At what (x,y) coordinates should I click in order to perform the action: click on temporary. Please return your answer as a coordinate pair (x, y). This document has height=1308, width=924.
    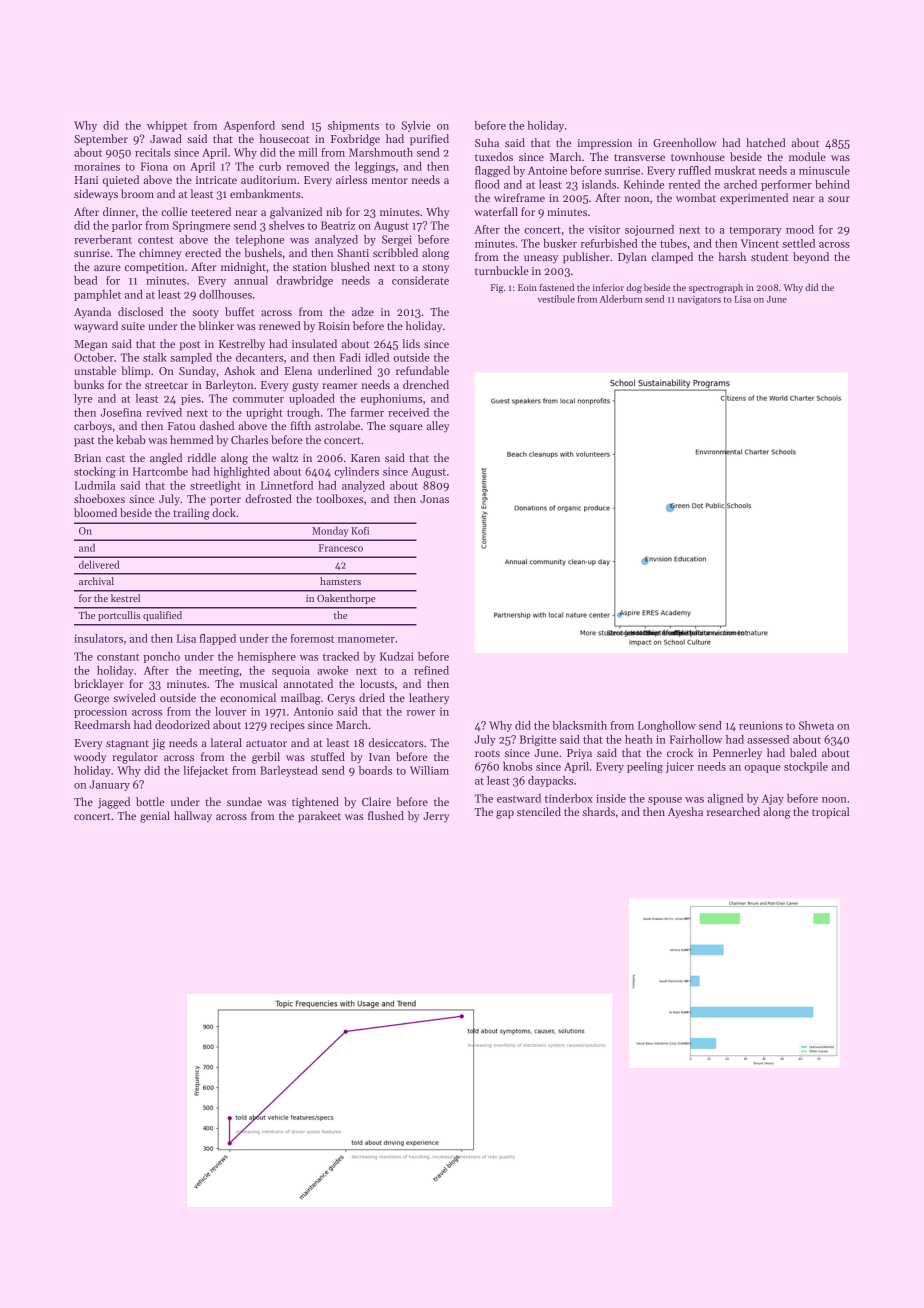
    Looking at the image, I should click on (755, 231).
